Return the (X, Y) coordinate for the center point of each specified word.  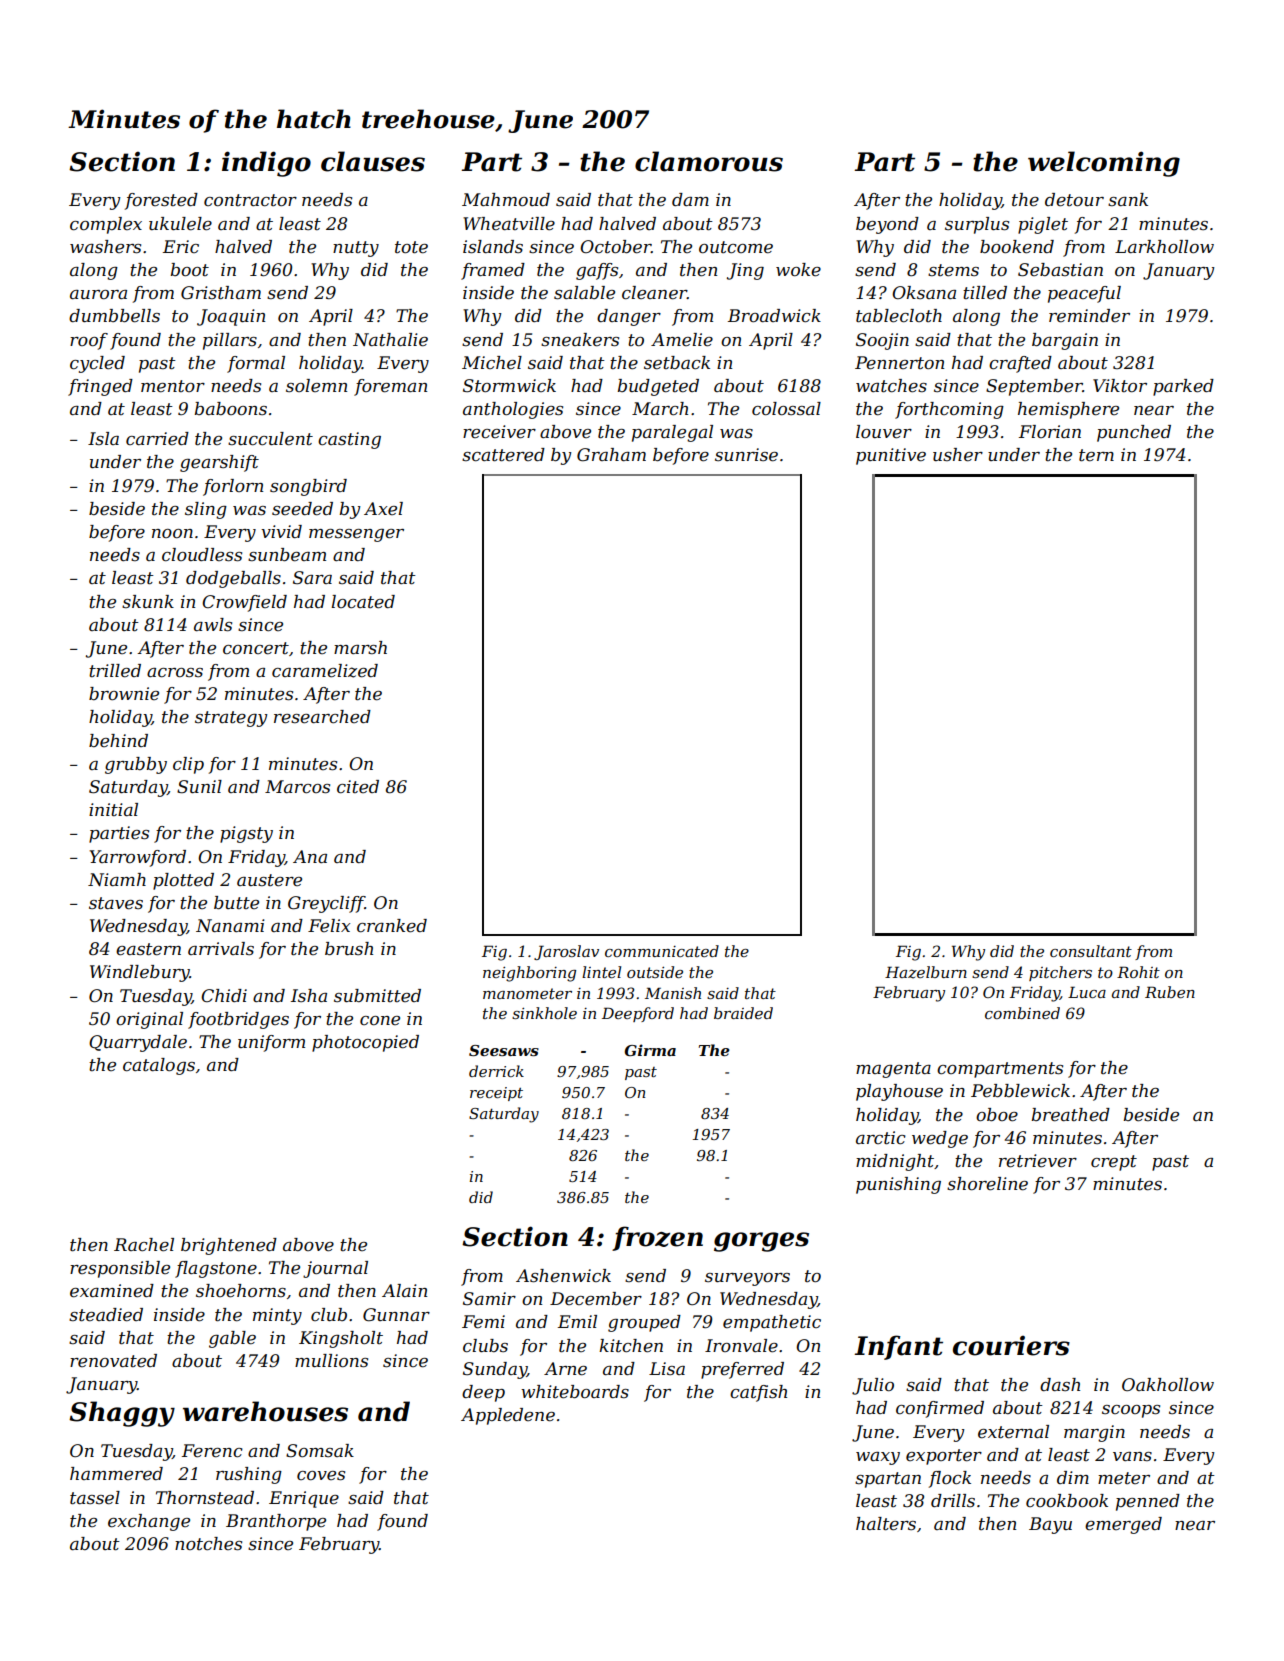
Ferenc (212, 1451)
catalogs (159, 1066)
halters (886, 1524)
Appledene (508, 1416)
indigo (266, 164)
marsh (360, 647)
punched (1134, 433)
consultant (1091, 951)
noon (172, 533)
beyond (887, 225)
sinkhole (544, 1013)
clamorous (709, 161)
